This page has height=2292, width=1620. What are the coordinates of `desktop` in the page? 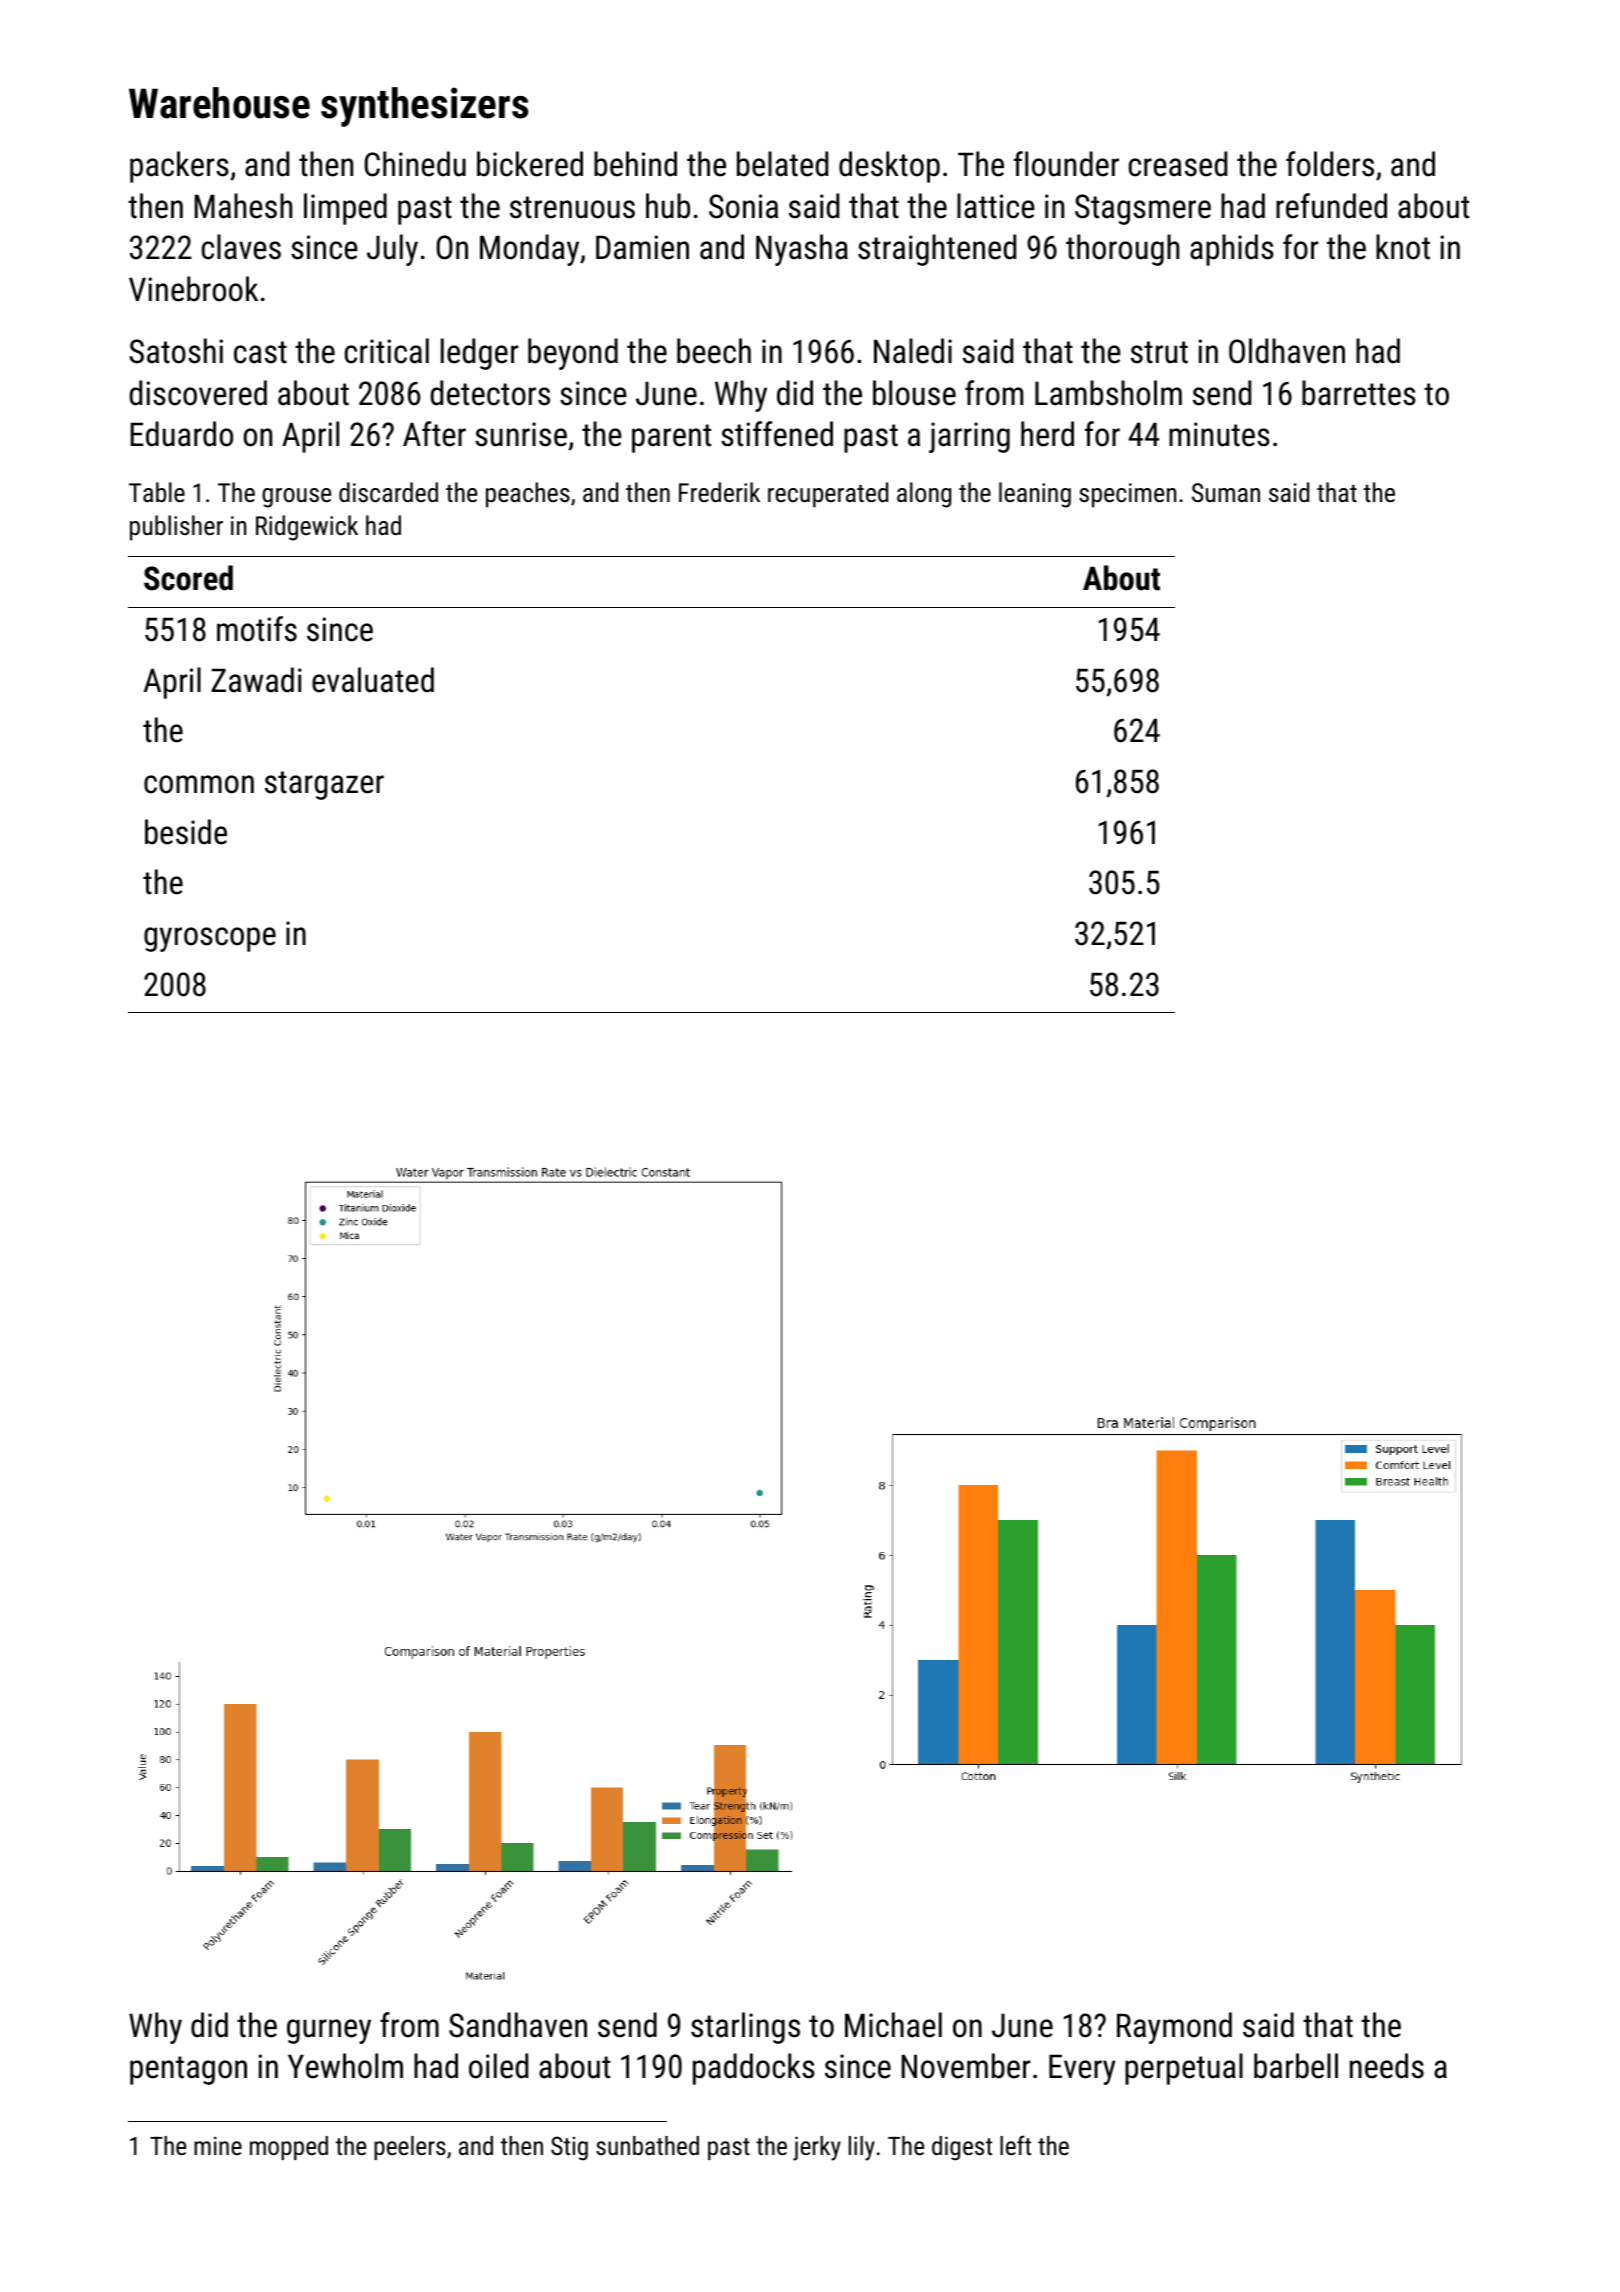 It's located at (889, 167).
